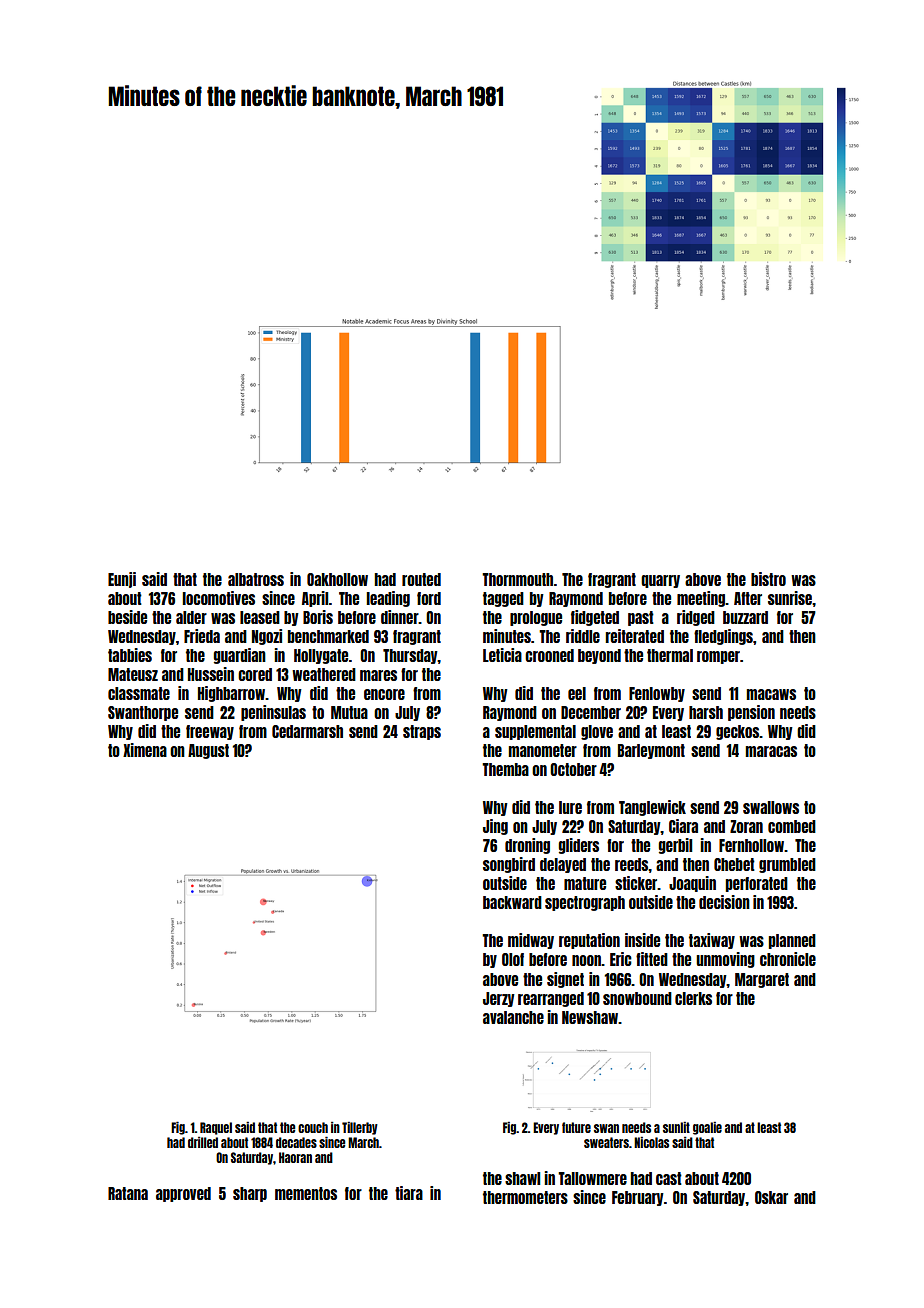 The height and width of the screenshot is (1308, 924). What do you see at coordinates (128, 1193) in the screenshot?
I see `Ratana` at bounding box center [128, 1193].
